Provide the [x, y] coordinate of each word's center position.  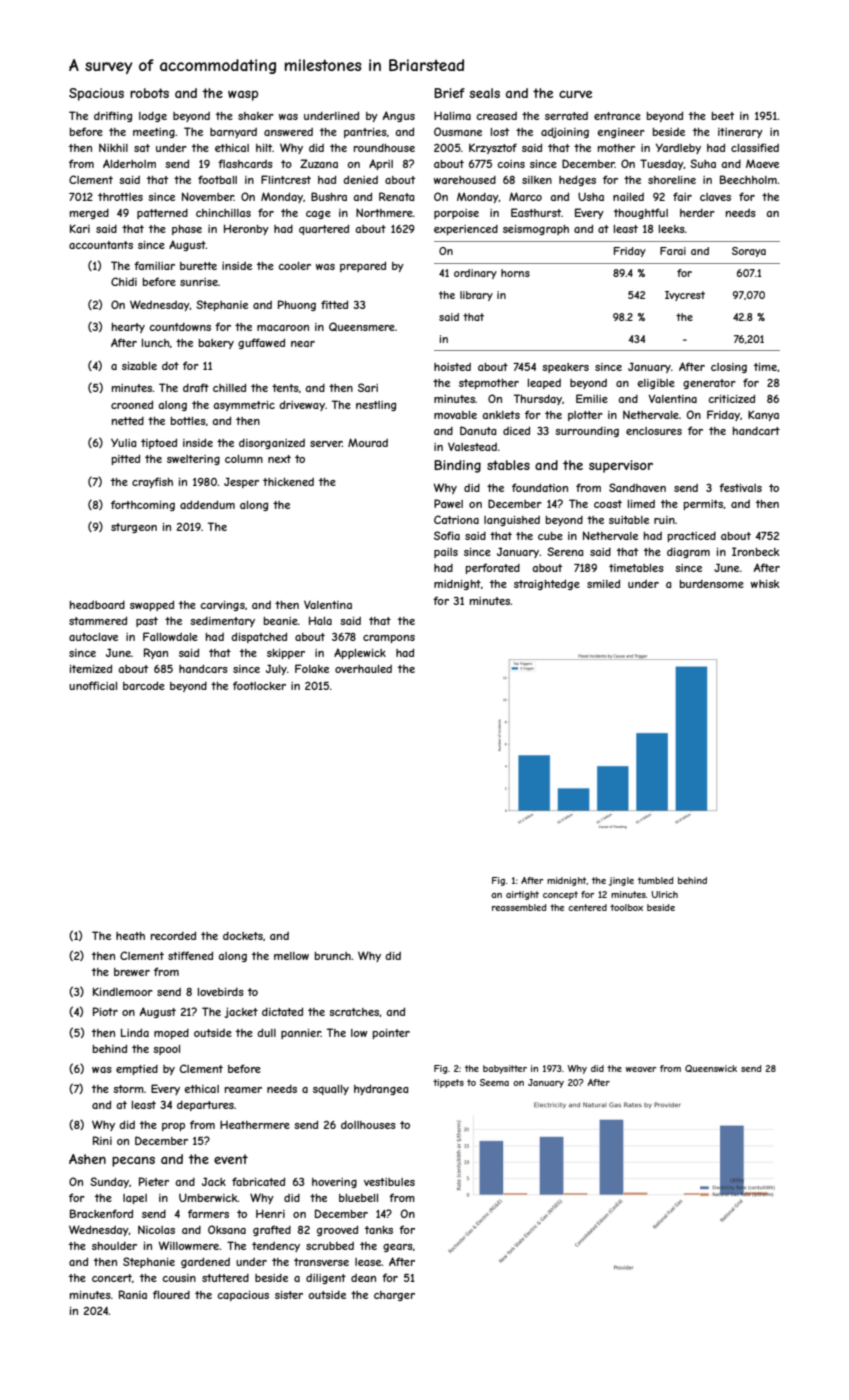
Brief [449, 93]
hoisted [452, 367]
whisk [765, 584]
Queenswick [711, 1068]
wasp [243, 95]
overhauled [363, 669]
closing [729, 368]
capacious [243, 1296]
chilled [229, 387]
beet [723, 116]
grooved [337, 1230]
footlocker [259, 685]
